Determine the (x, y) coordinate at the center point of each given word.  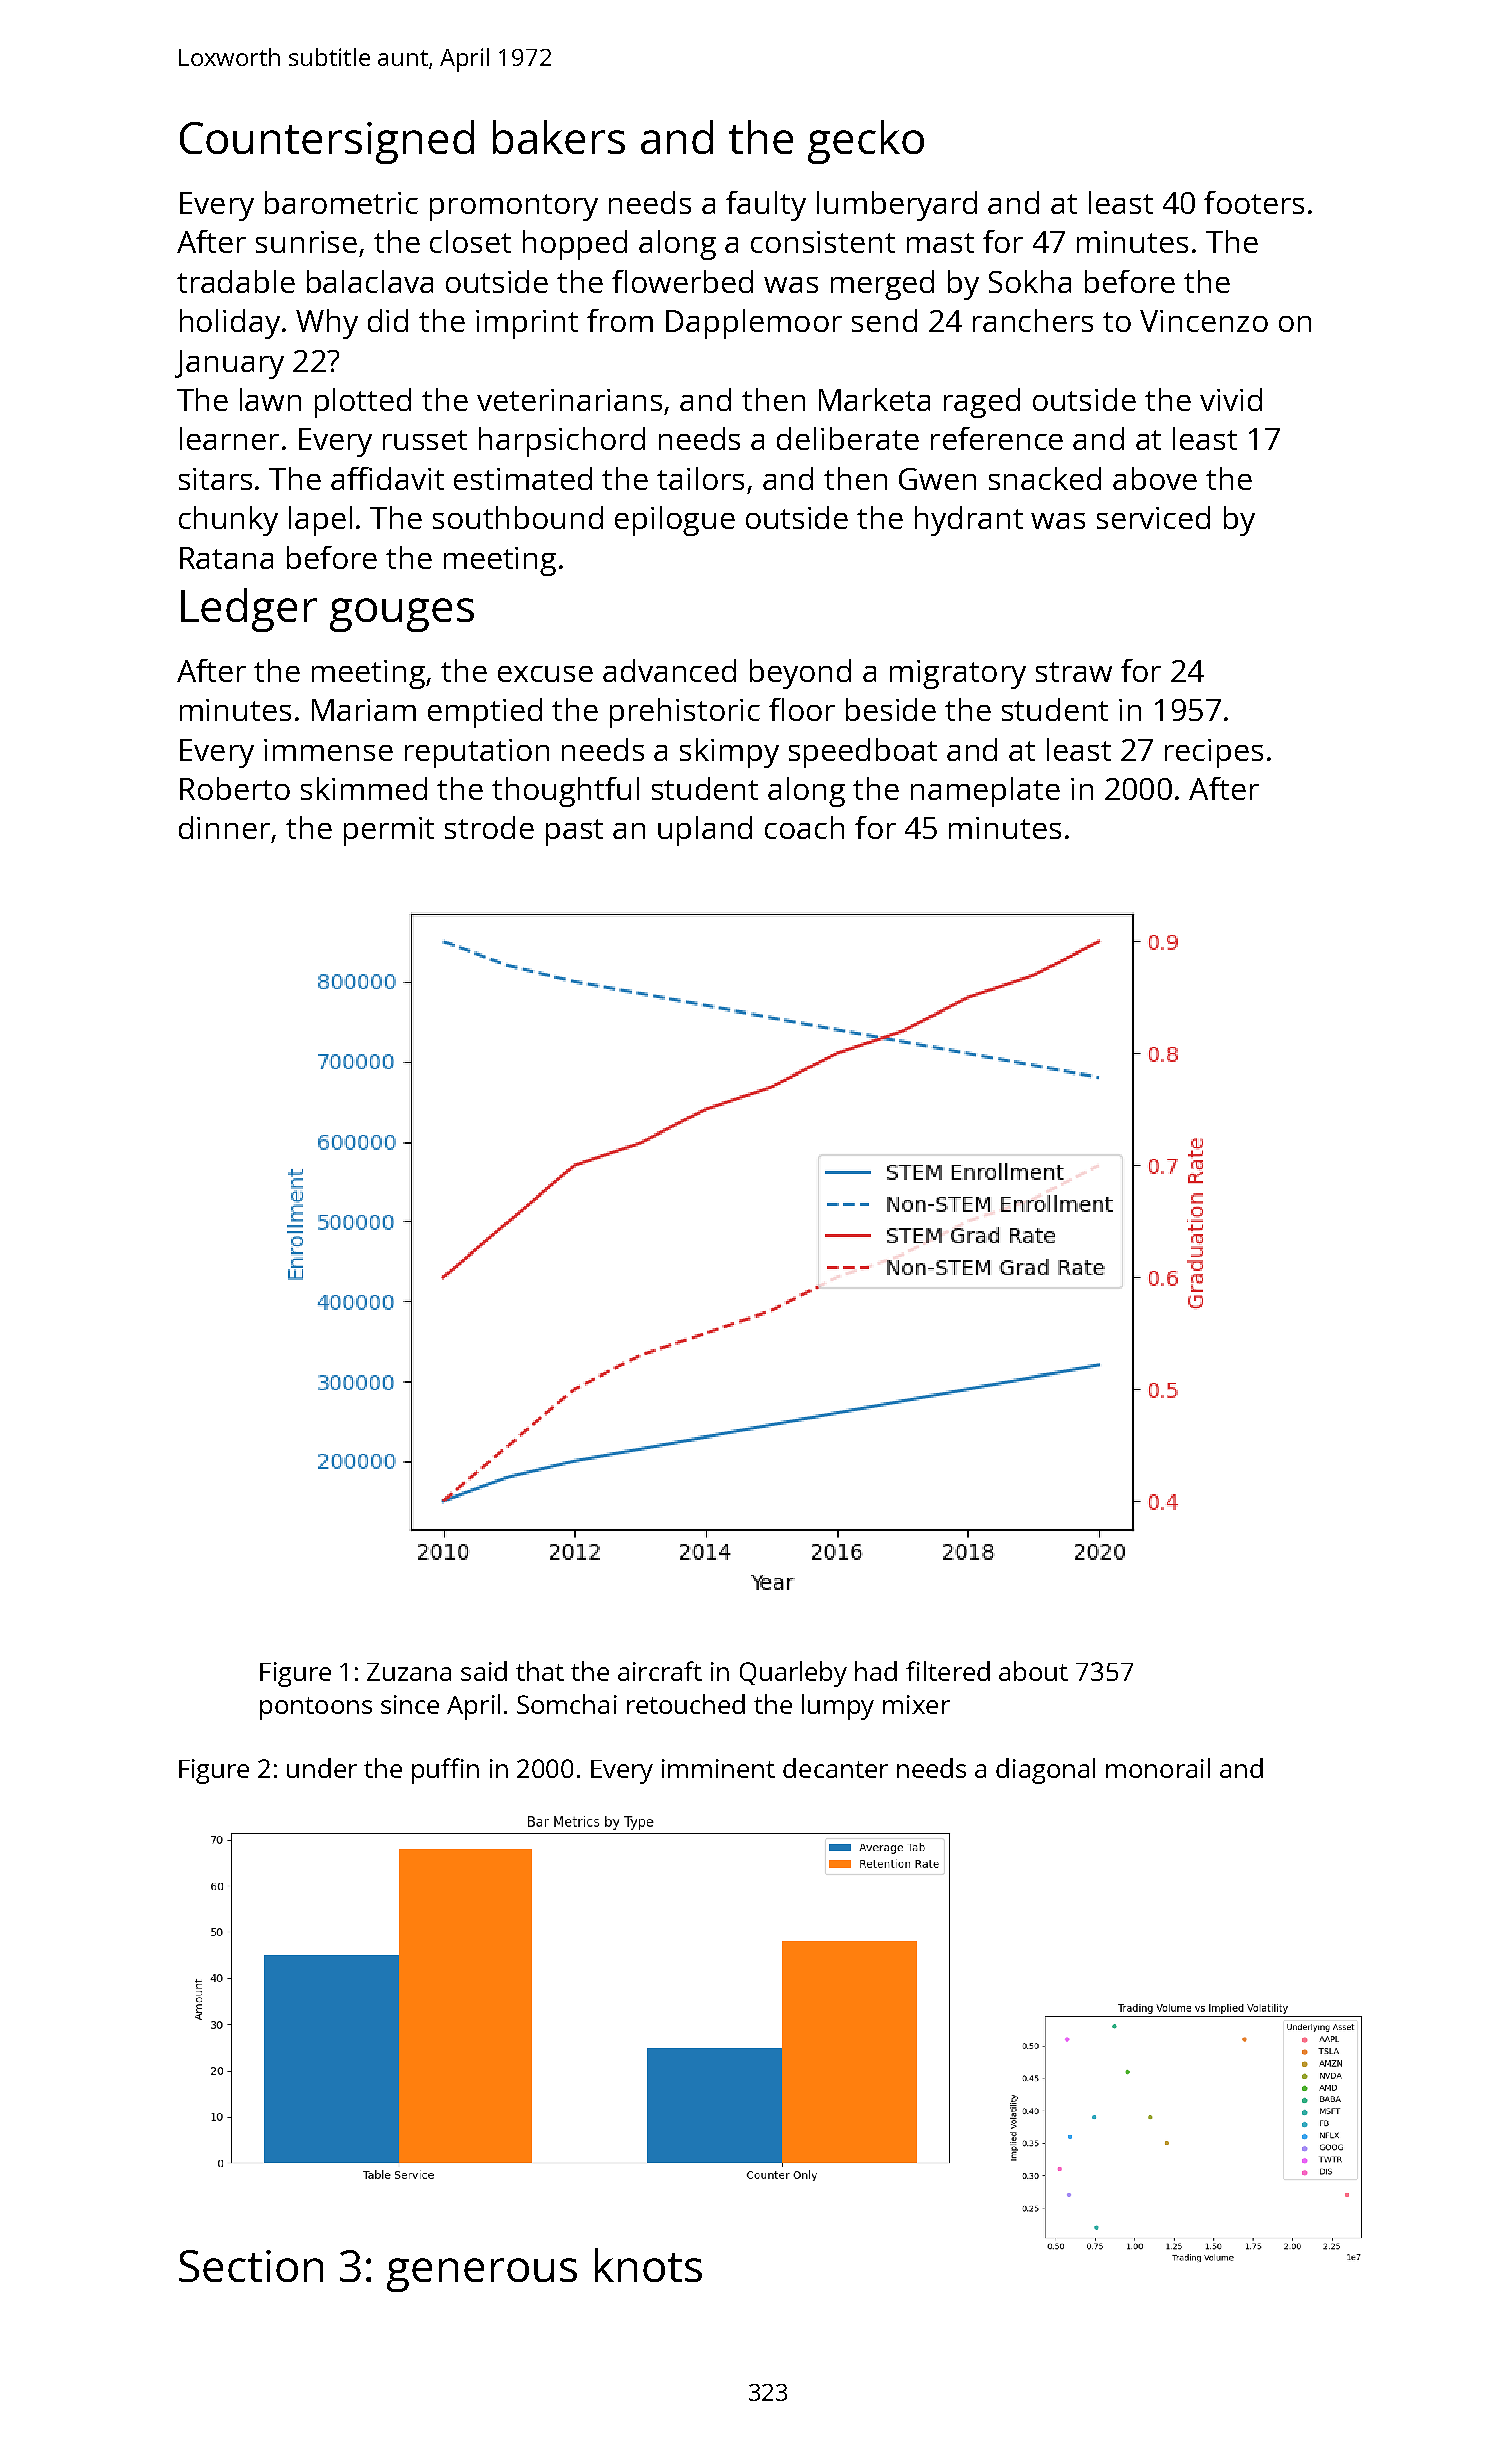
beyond (800, 674)
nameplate (985, 792)
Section (251, 2266)
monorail (1158, 1768)
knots (648, 2265)
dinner (224, 827)
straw (1074, 672)
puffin (445, 1771)
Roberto (235, 788)
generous (482, 2275)
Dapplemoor (754, 324)
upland (705, 831)
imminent (718, 1768)
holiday (230, 324)
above (1155, 478)
